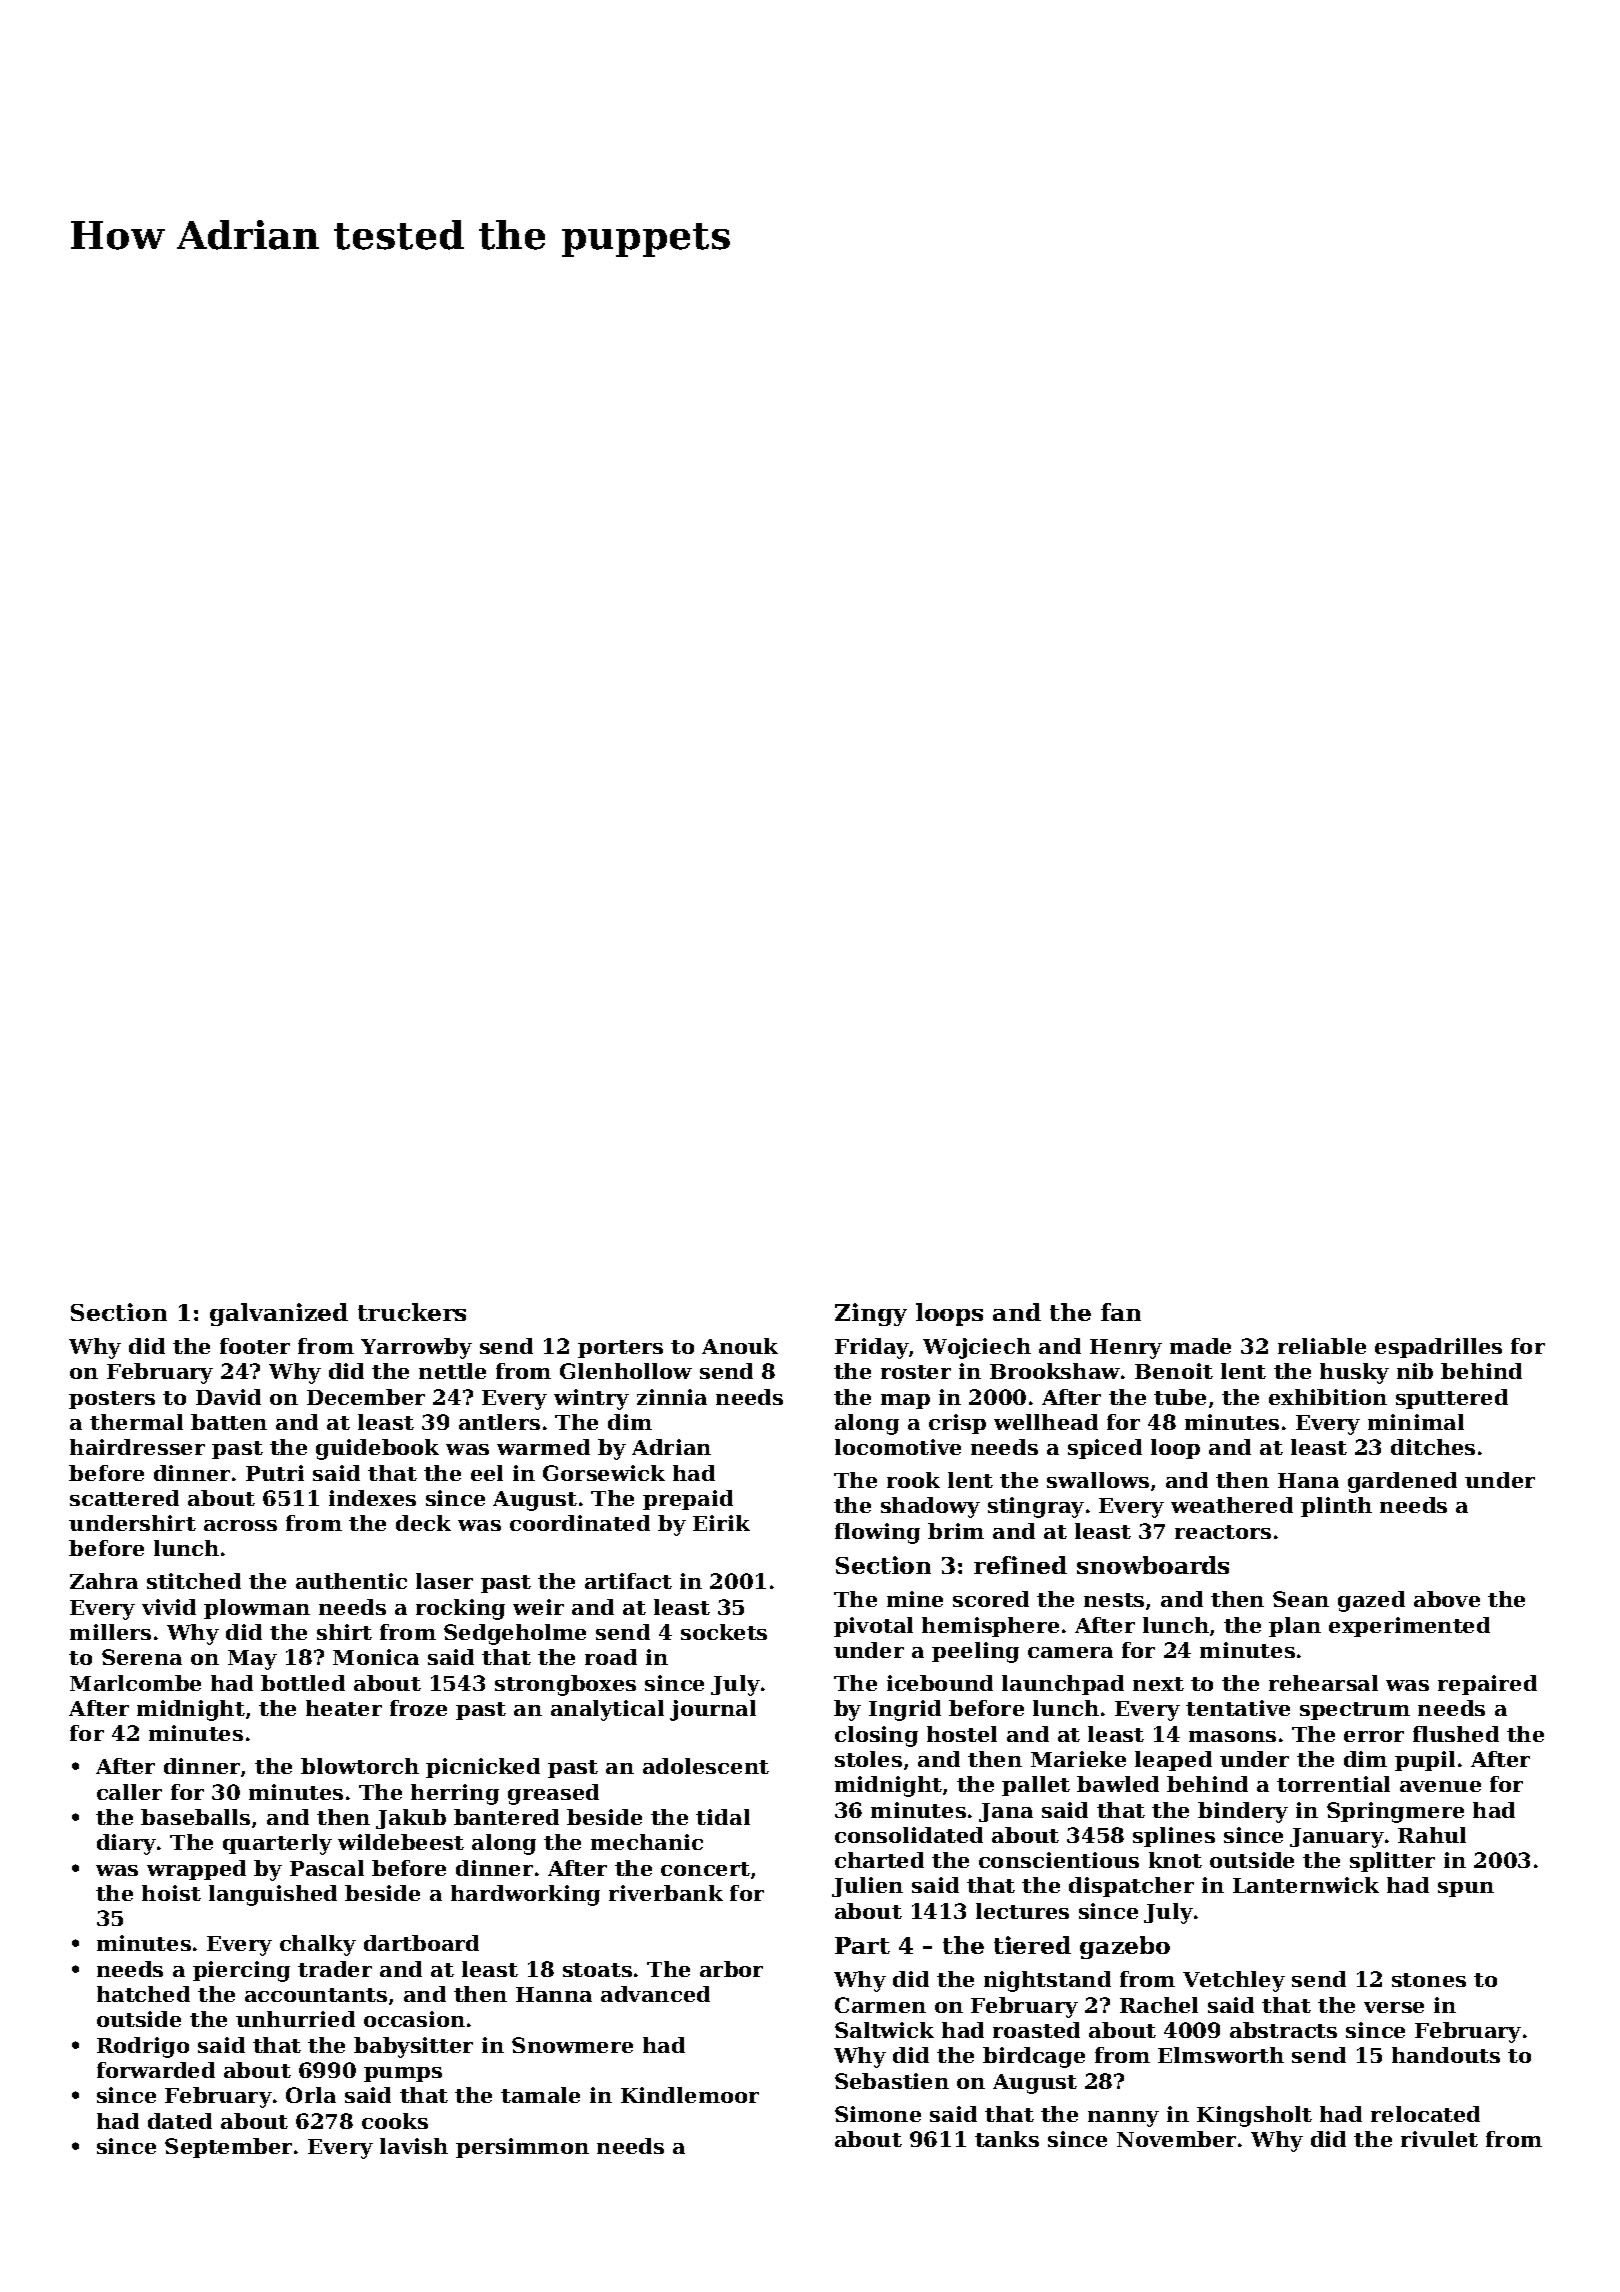  What do you see at coordinates (483, 1768) in the screenshot?
I see `picnicked` at bounding box center [483, 1768].
